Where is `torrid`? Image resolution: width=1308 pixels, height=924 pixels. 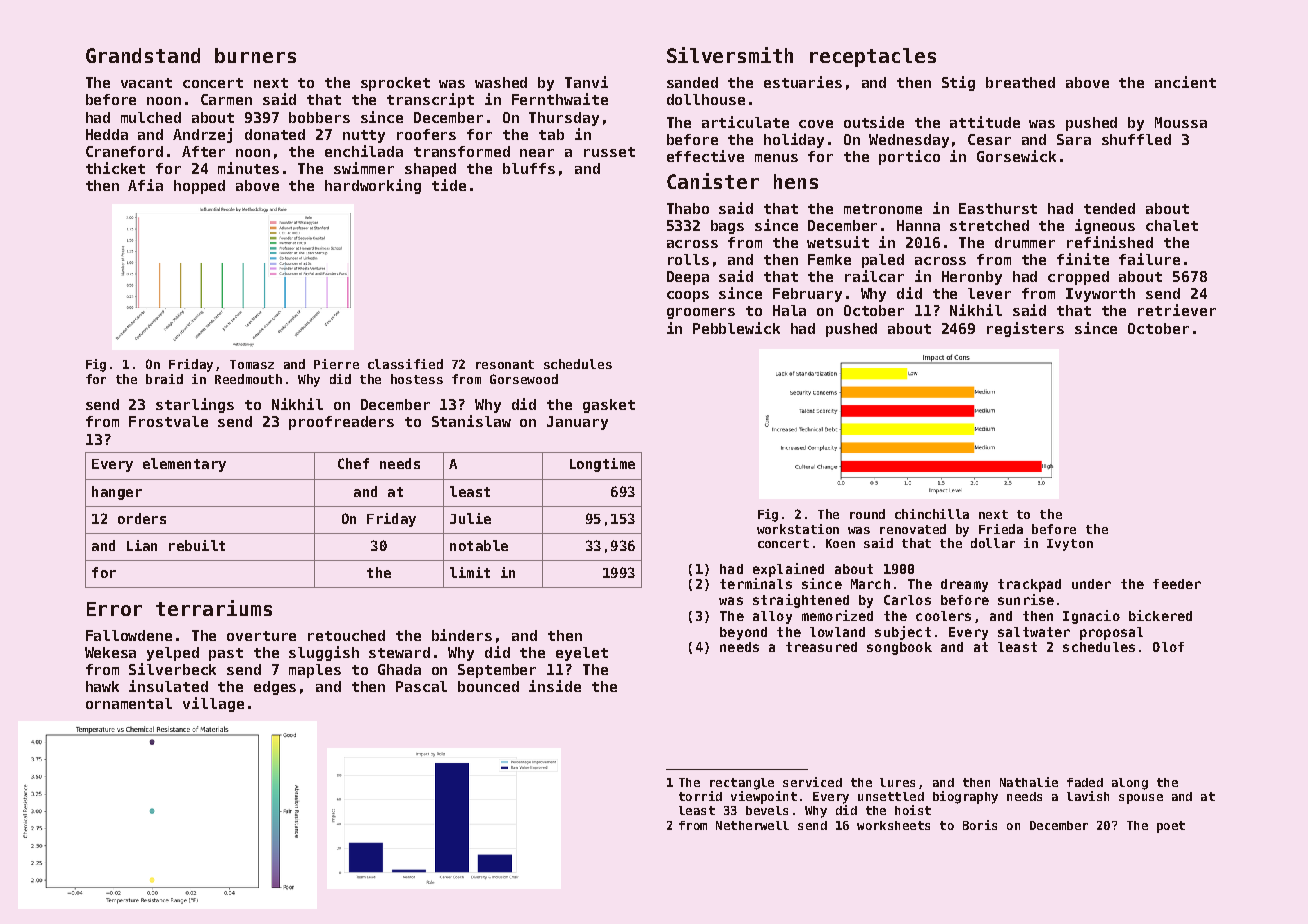 torrid is located at coordinates (700, 796).
